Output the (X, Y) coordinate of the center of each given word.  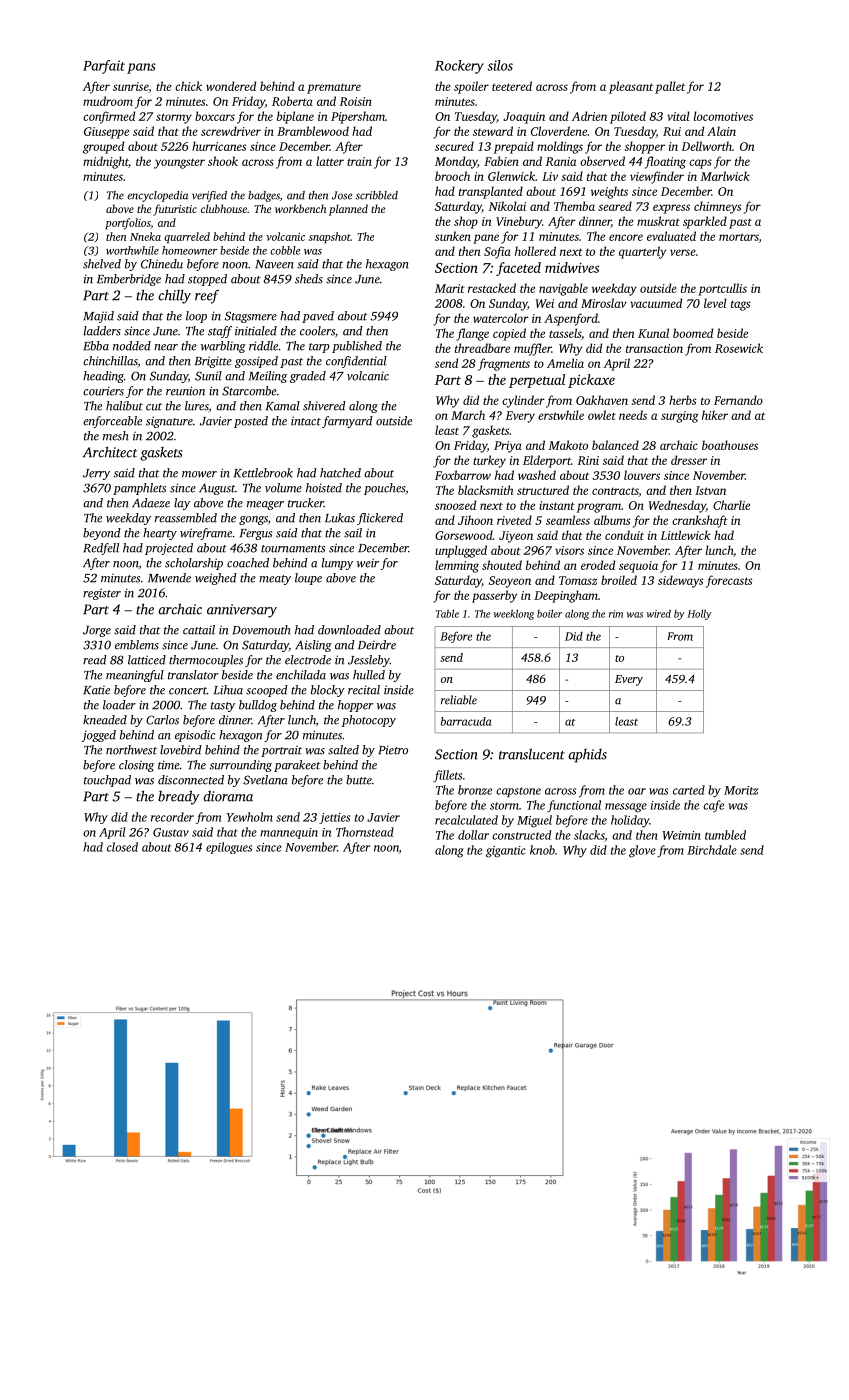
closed (122, 847)
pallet (670, 87)
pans (141, 68)
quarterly (642, 252)
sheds (309, 279)
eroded (598, 565)
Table (447, 613)
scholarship (194, 564)
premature (334, 89)
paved (318, 317)
